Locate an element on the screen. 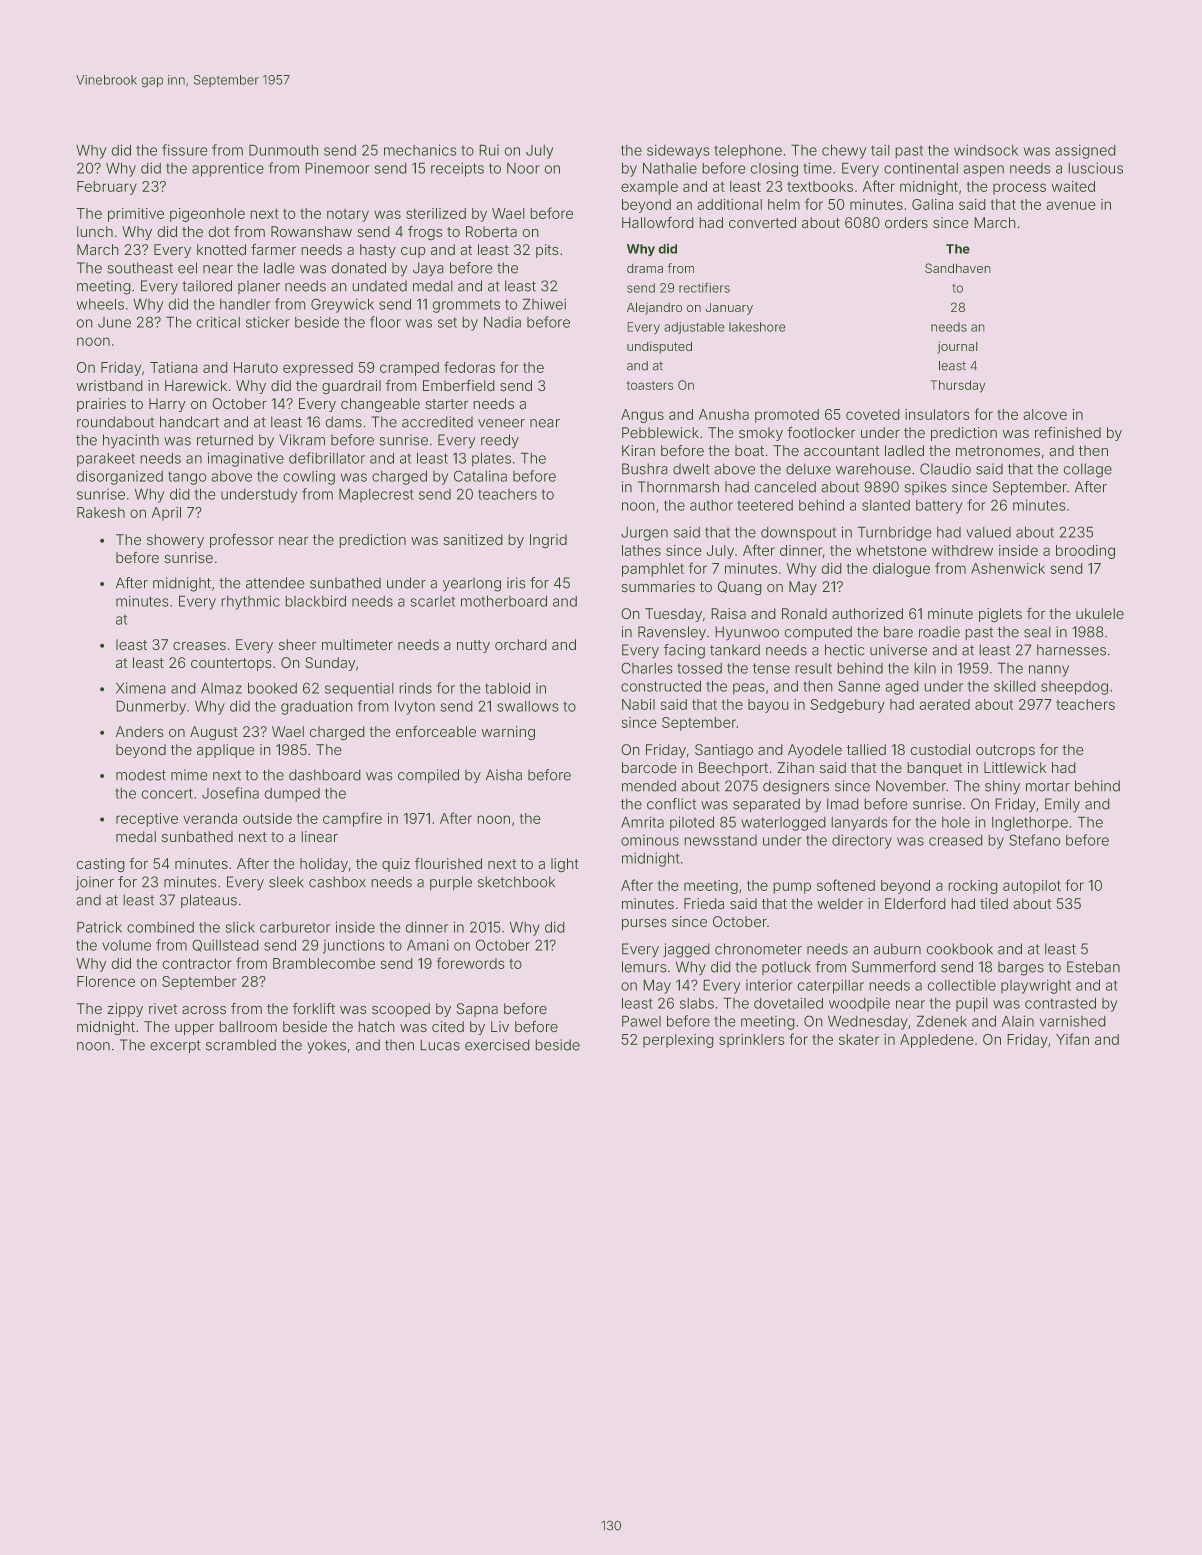 The height and width of the screenshot is (1555, 1202). skilled is located at coordinates (1015, 686).
